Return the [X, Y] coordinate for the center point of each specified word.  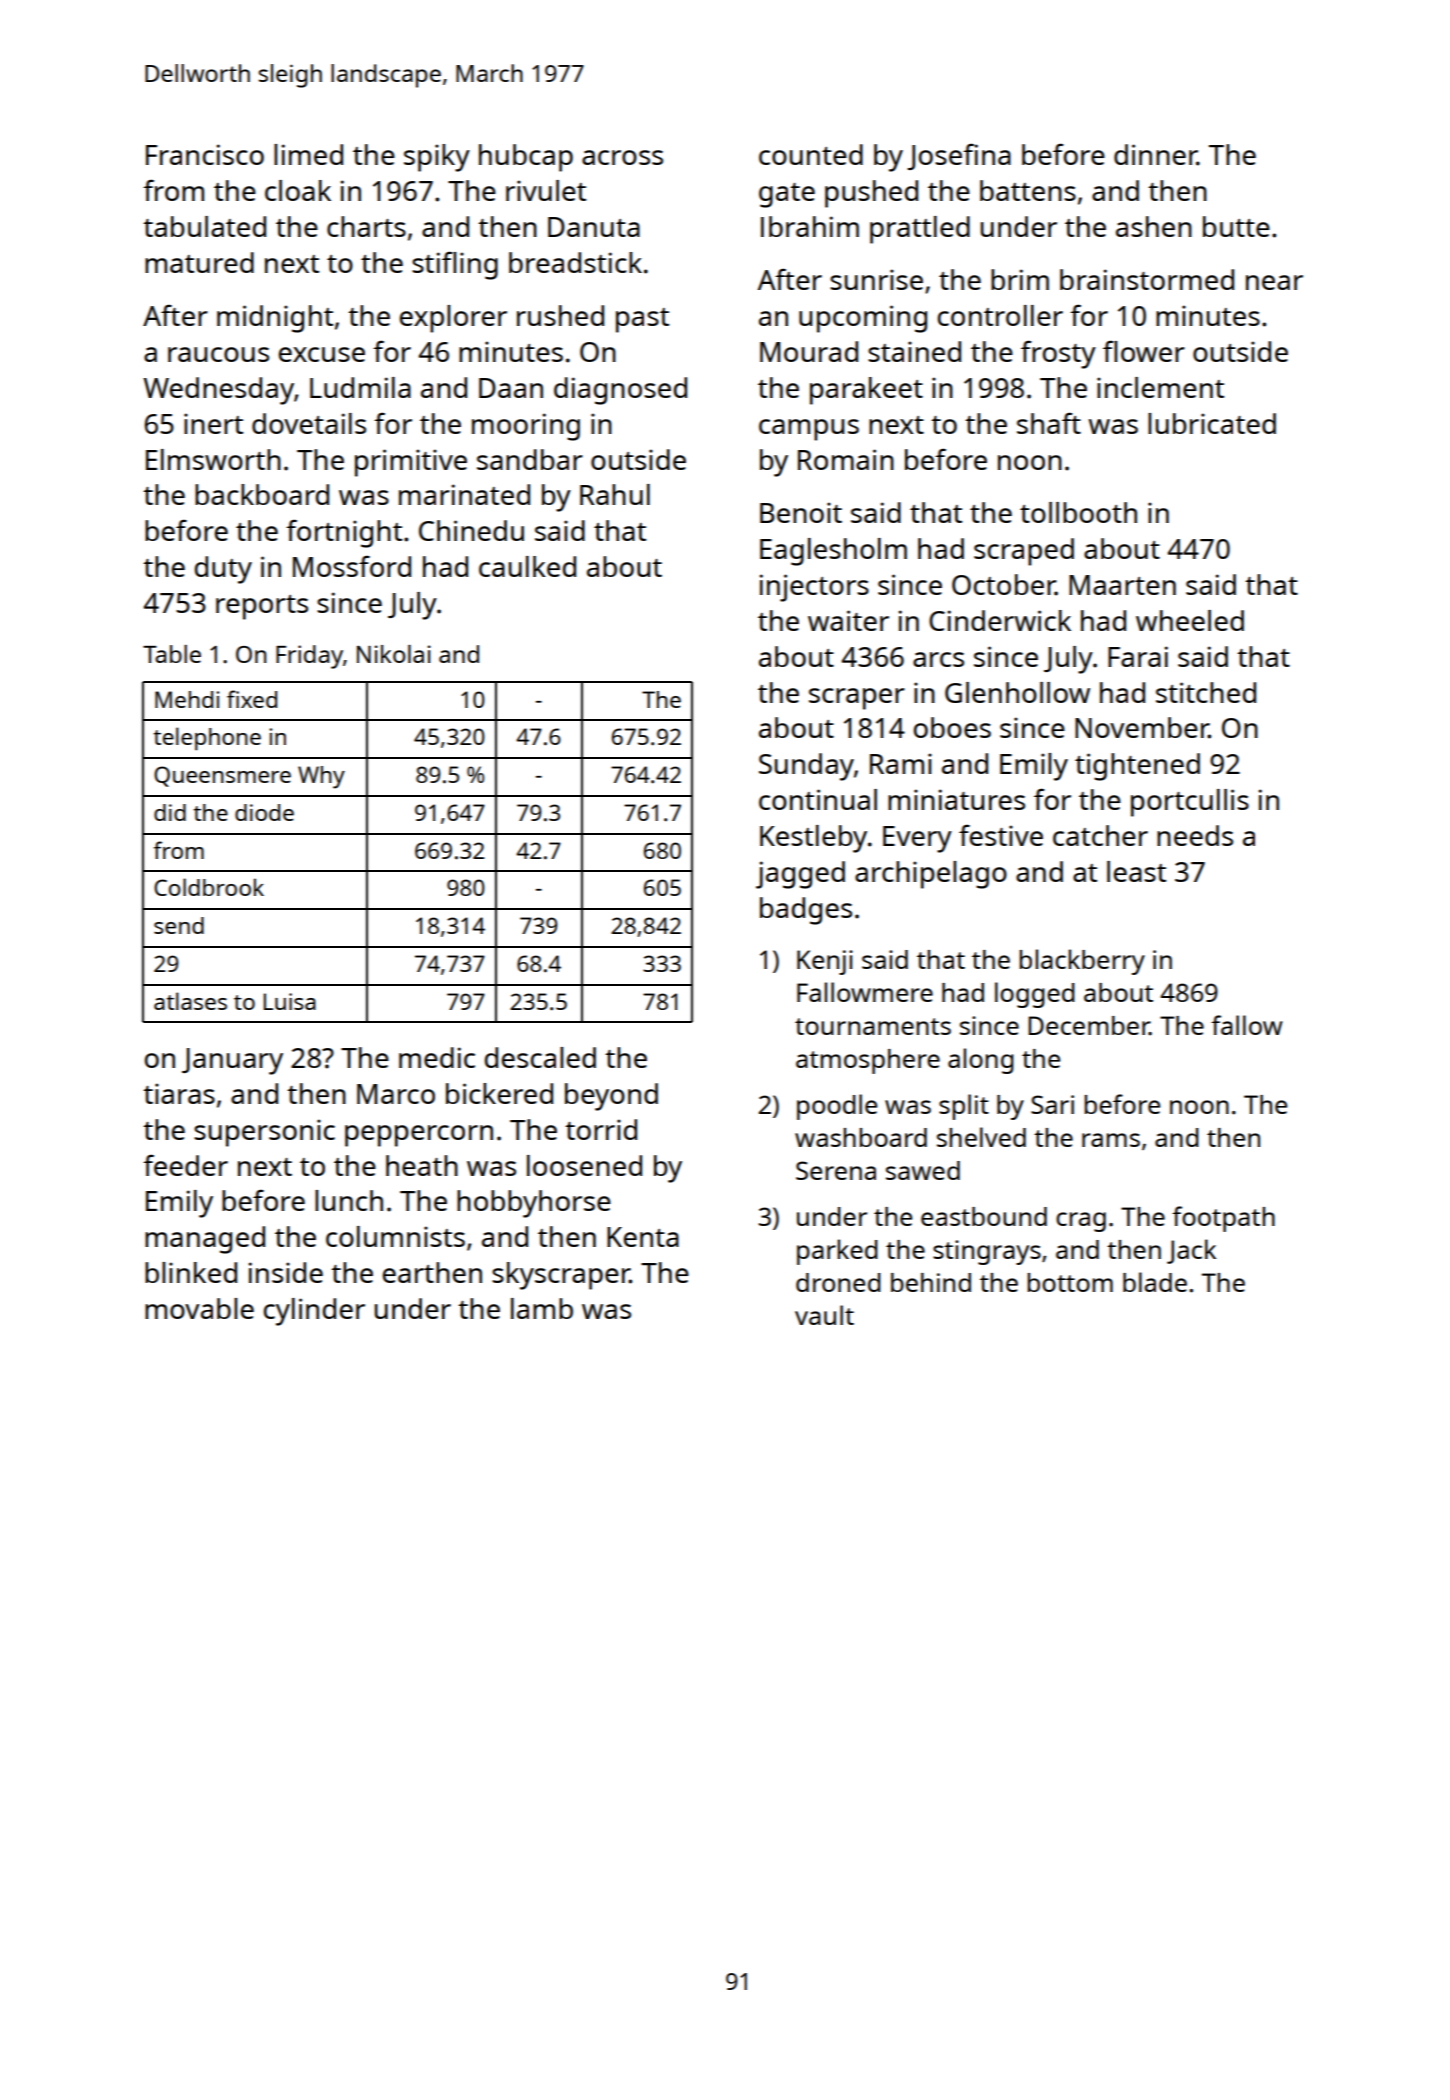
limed [308, 154]
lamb [542, 1308]
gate [787, 195]
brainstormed [1147, 279]
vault [824, 1315]
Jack [1191, 1251]
